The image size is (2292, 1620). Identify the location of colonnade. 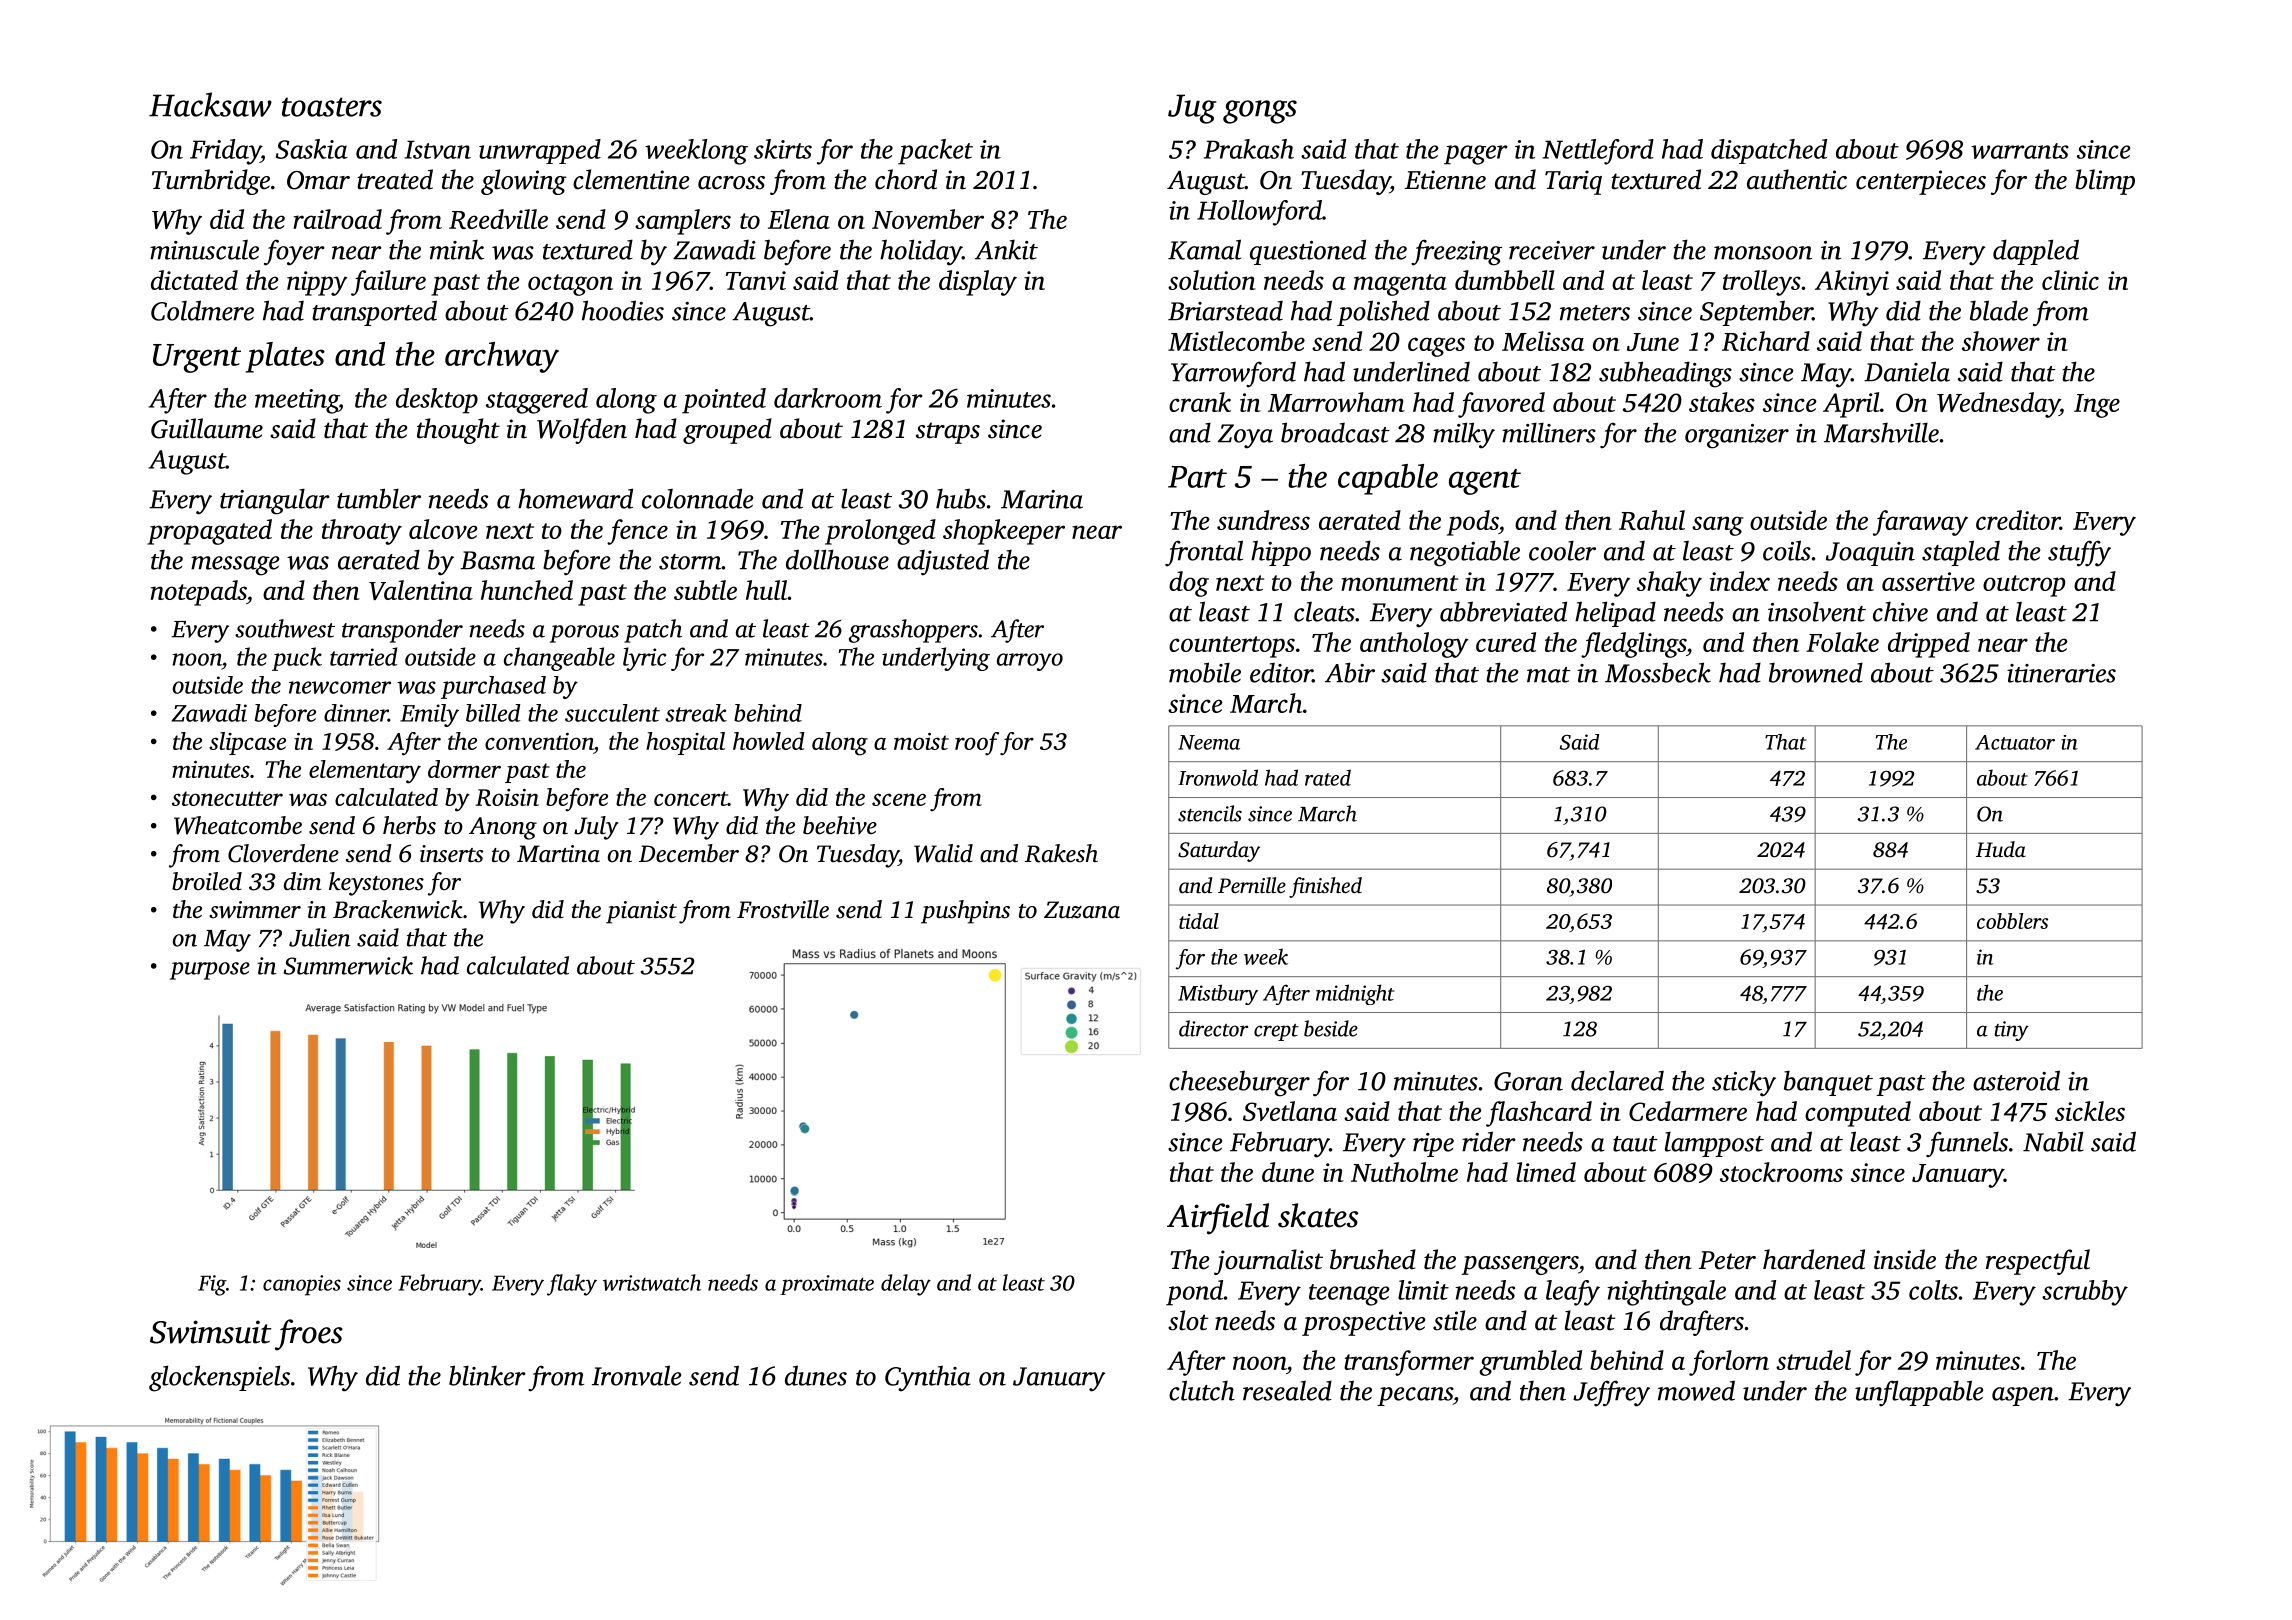
(697, 498).
